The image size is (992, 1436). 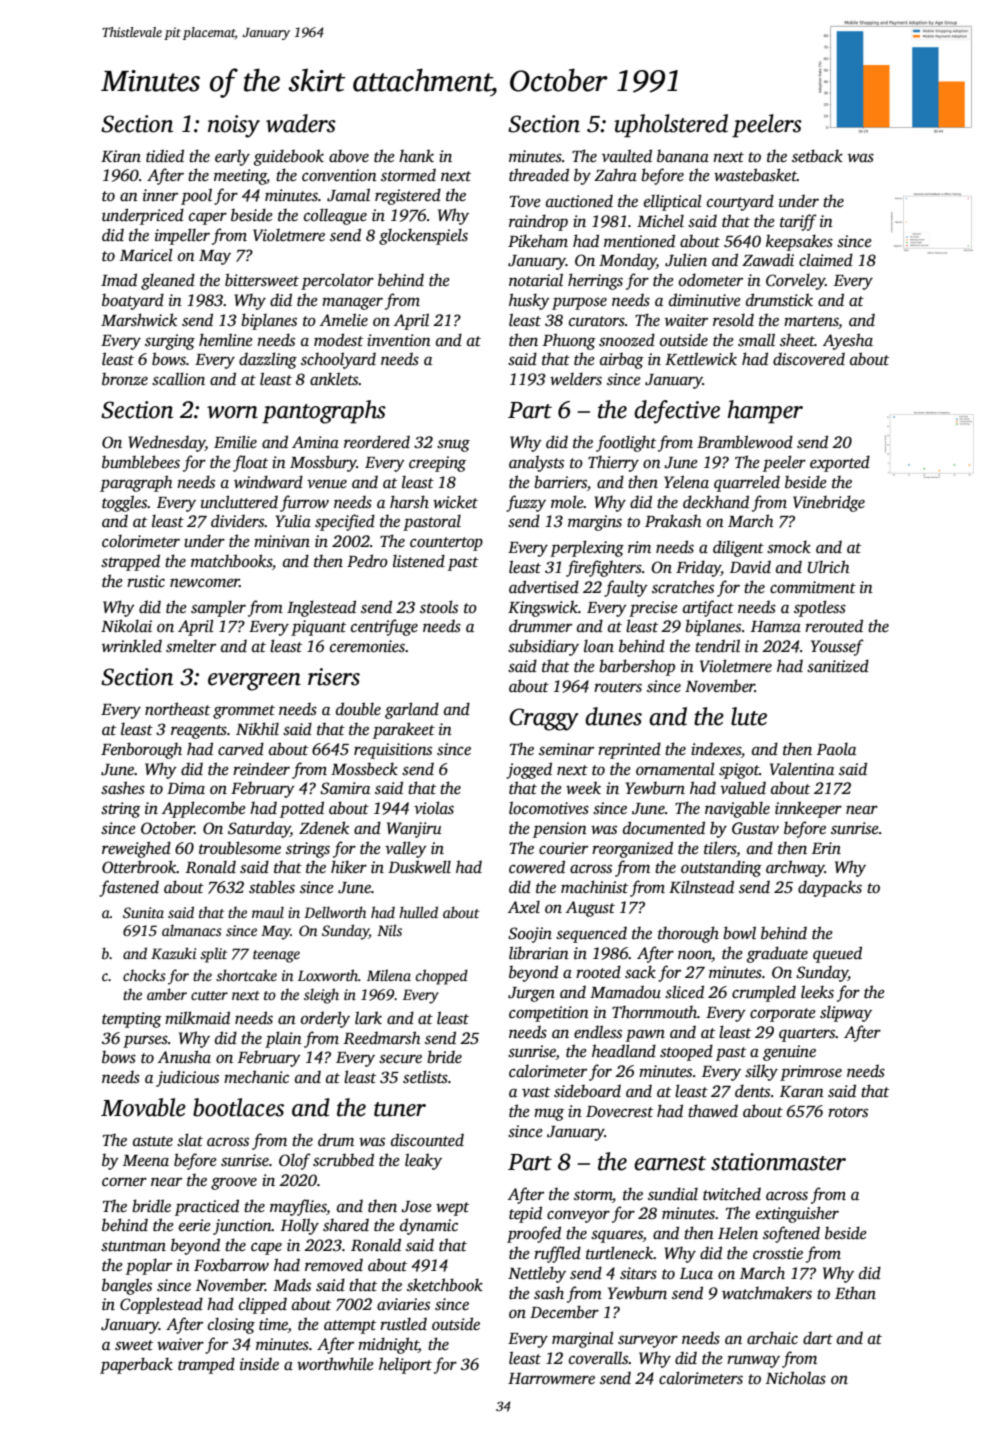 What do you see at coordinates (591, 934) in the screenshot?
I see `sequenced` at bounding box center [591, 934].
